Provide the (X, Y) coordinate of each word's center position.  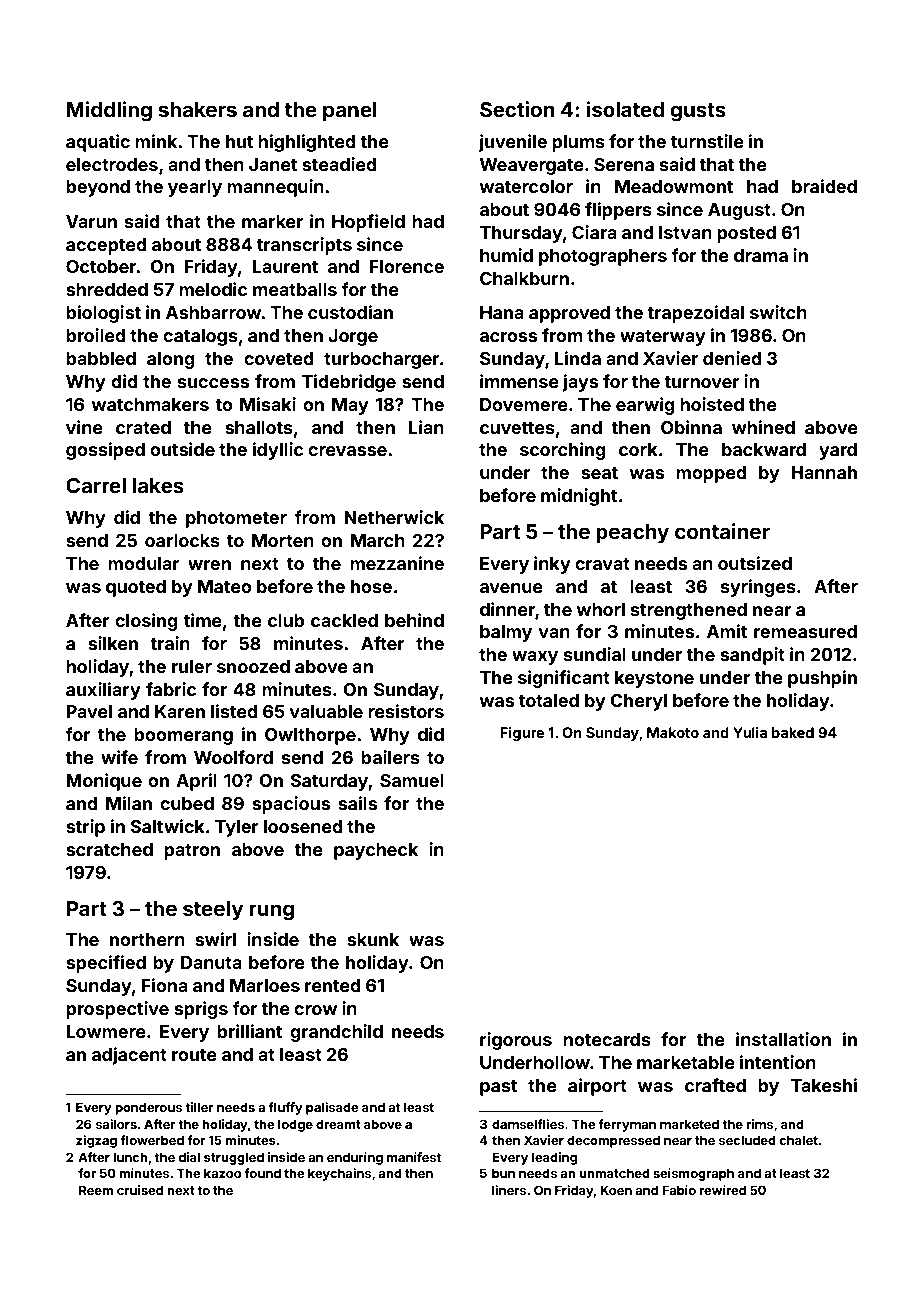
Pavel (89, 711)
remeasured (805, 631)
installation (783, 1039)
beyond (98, 188)
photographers (603, 257)
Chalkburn (524, 278)
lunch (130, 1157)
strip (85, 828)
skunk (373, 939)
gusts (698, 112)
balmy (506, 633)
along (171, 360)
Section (517, 109)
